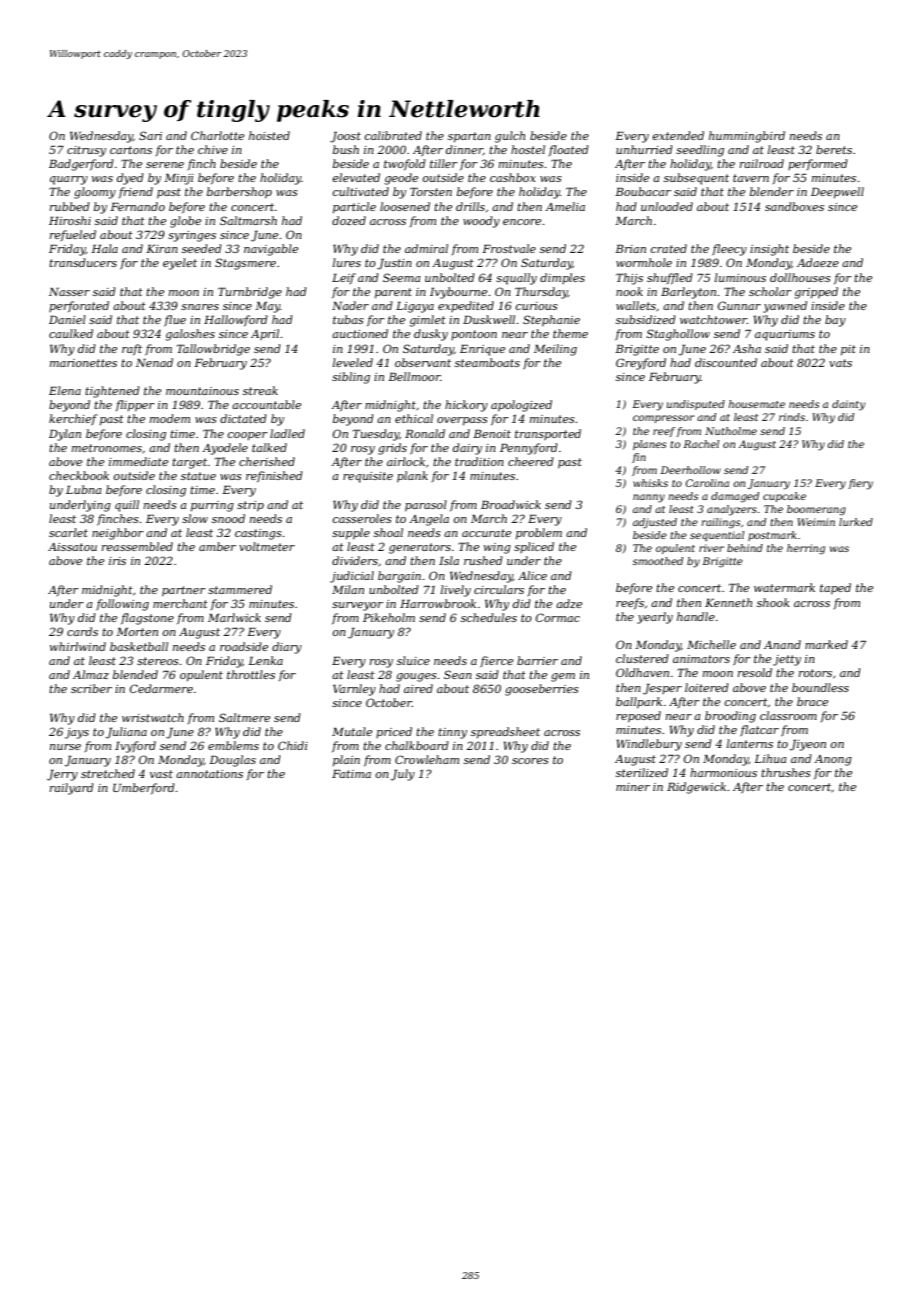  Describe the element at coordinates (678, 135) in the document. I see `extended` at that location.
